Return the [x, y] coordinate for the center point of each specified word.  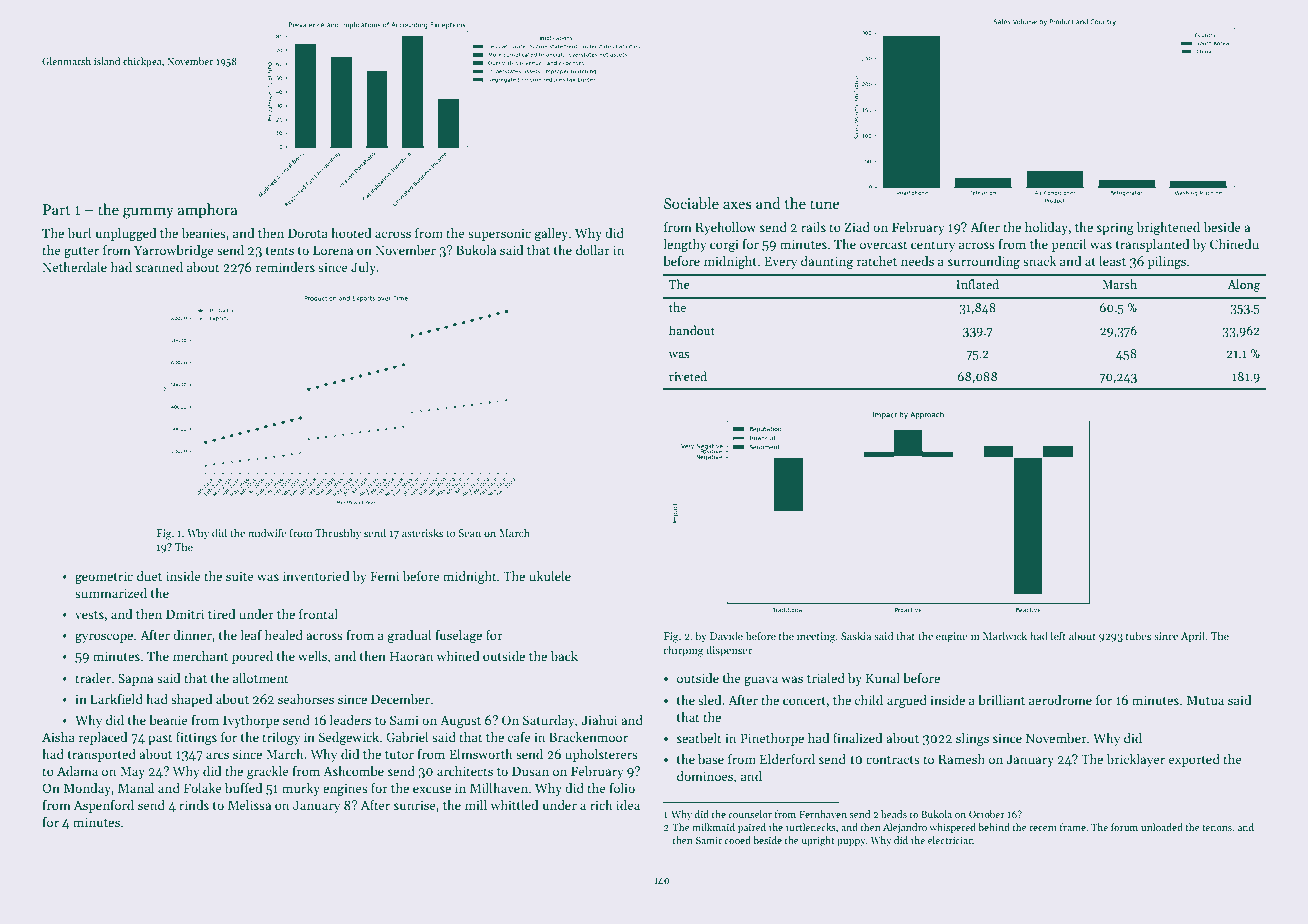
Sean [469, 533]
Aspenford [103, 806]
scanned [159, 267]
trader [93, 678]
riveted [688, 376]
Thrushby [338, 533]
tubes [1138, 635]
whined [458, 656]
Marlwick [1005, 635]
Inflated [977, 284]
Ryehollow [725, 228]
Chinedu [1234, 244]
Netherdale [74, 267]
